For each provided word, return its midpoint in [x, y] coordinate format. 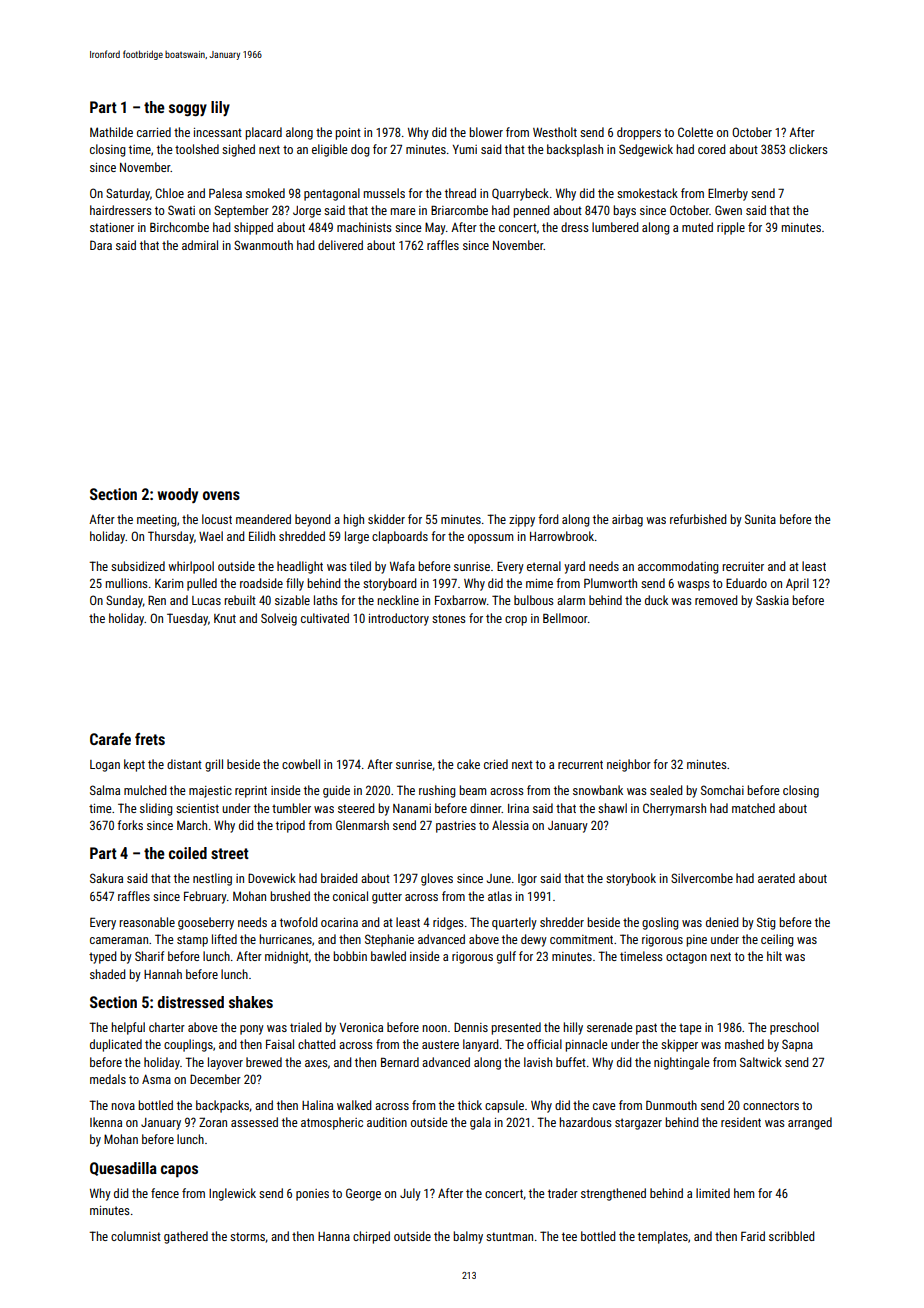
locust [217, 519]
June [499, 878]
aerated [776, 878]
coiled [188, 853]
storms [247, 1236]
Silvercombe [702, 878]
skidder [386, 519]
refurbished [698, 519]
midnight [287, 957]
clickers [808, 149]
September [241, 211]
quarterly [514, 923]
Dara [101, 245]
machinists [364, 227]
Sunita [760, 519]
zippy [522, 521]
